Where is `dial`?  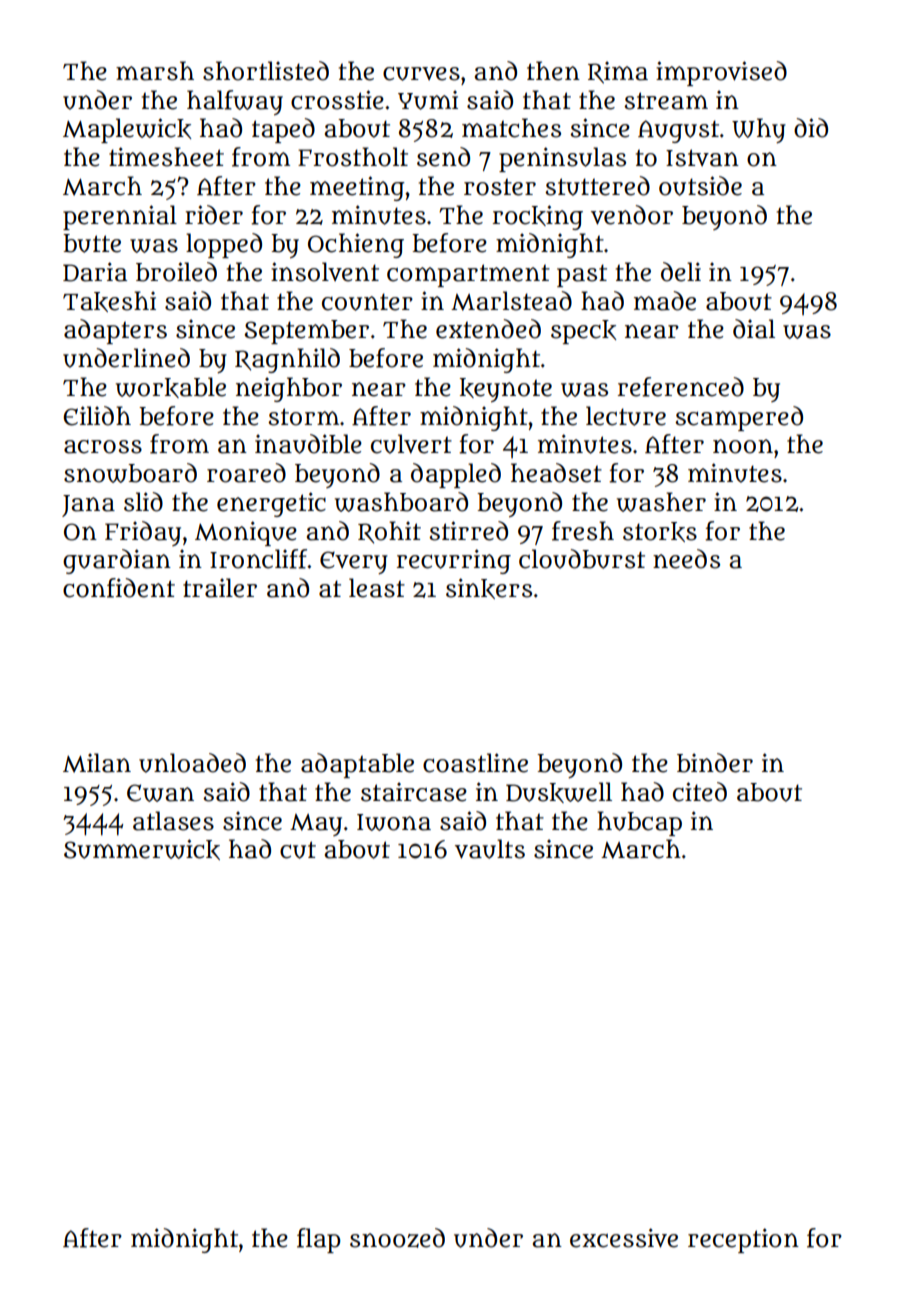 dial is located at coordinates (754, 329).
